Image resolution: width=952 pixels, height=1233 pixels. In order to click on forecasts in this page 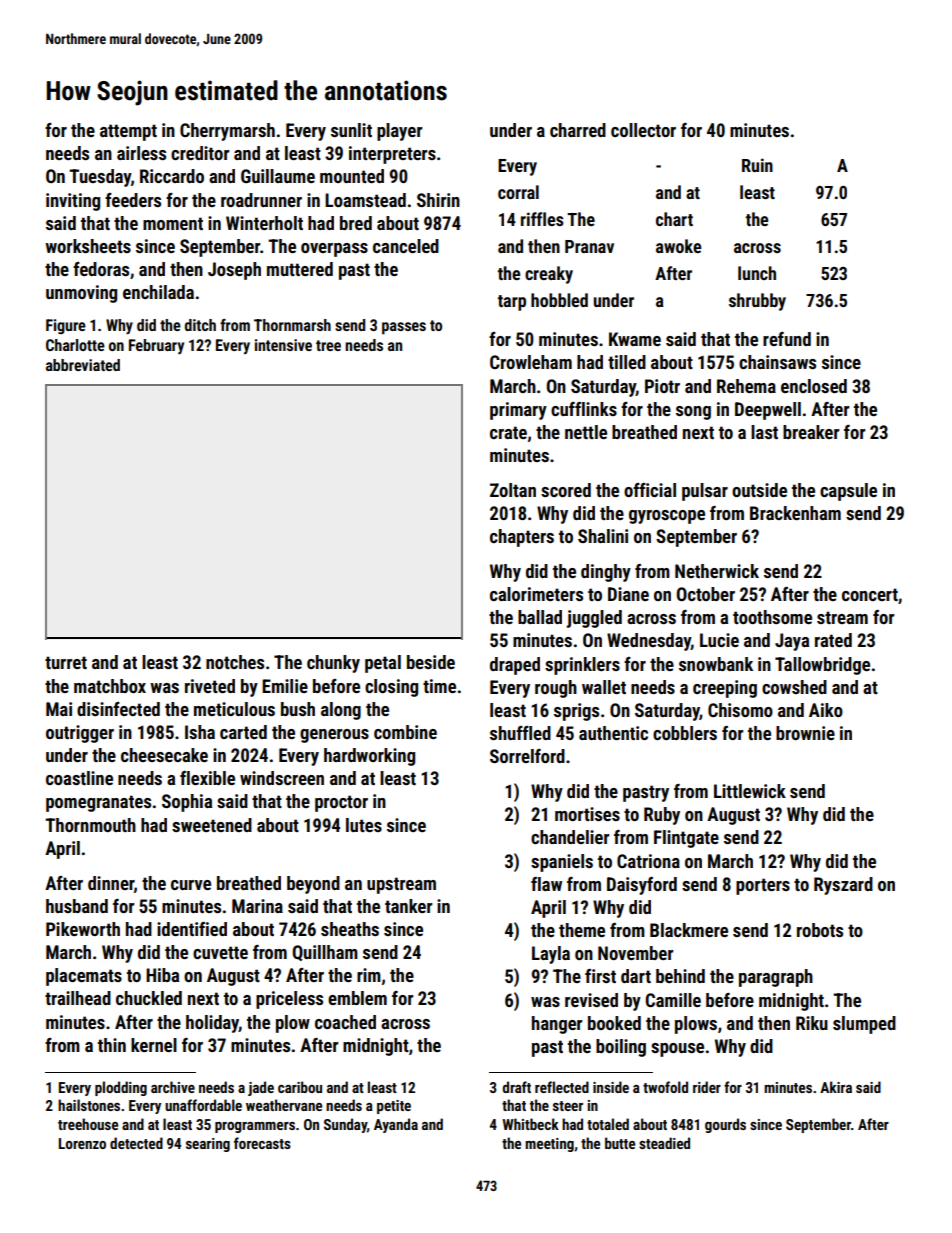, I will do `click(262, 1143)`.
